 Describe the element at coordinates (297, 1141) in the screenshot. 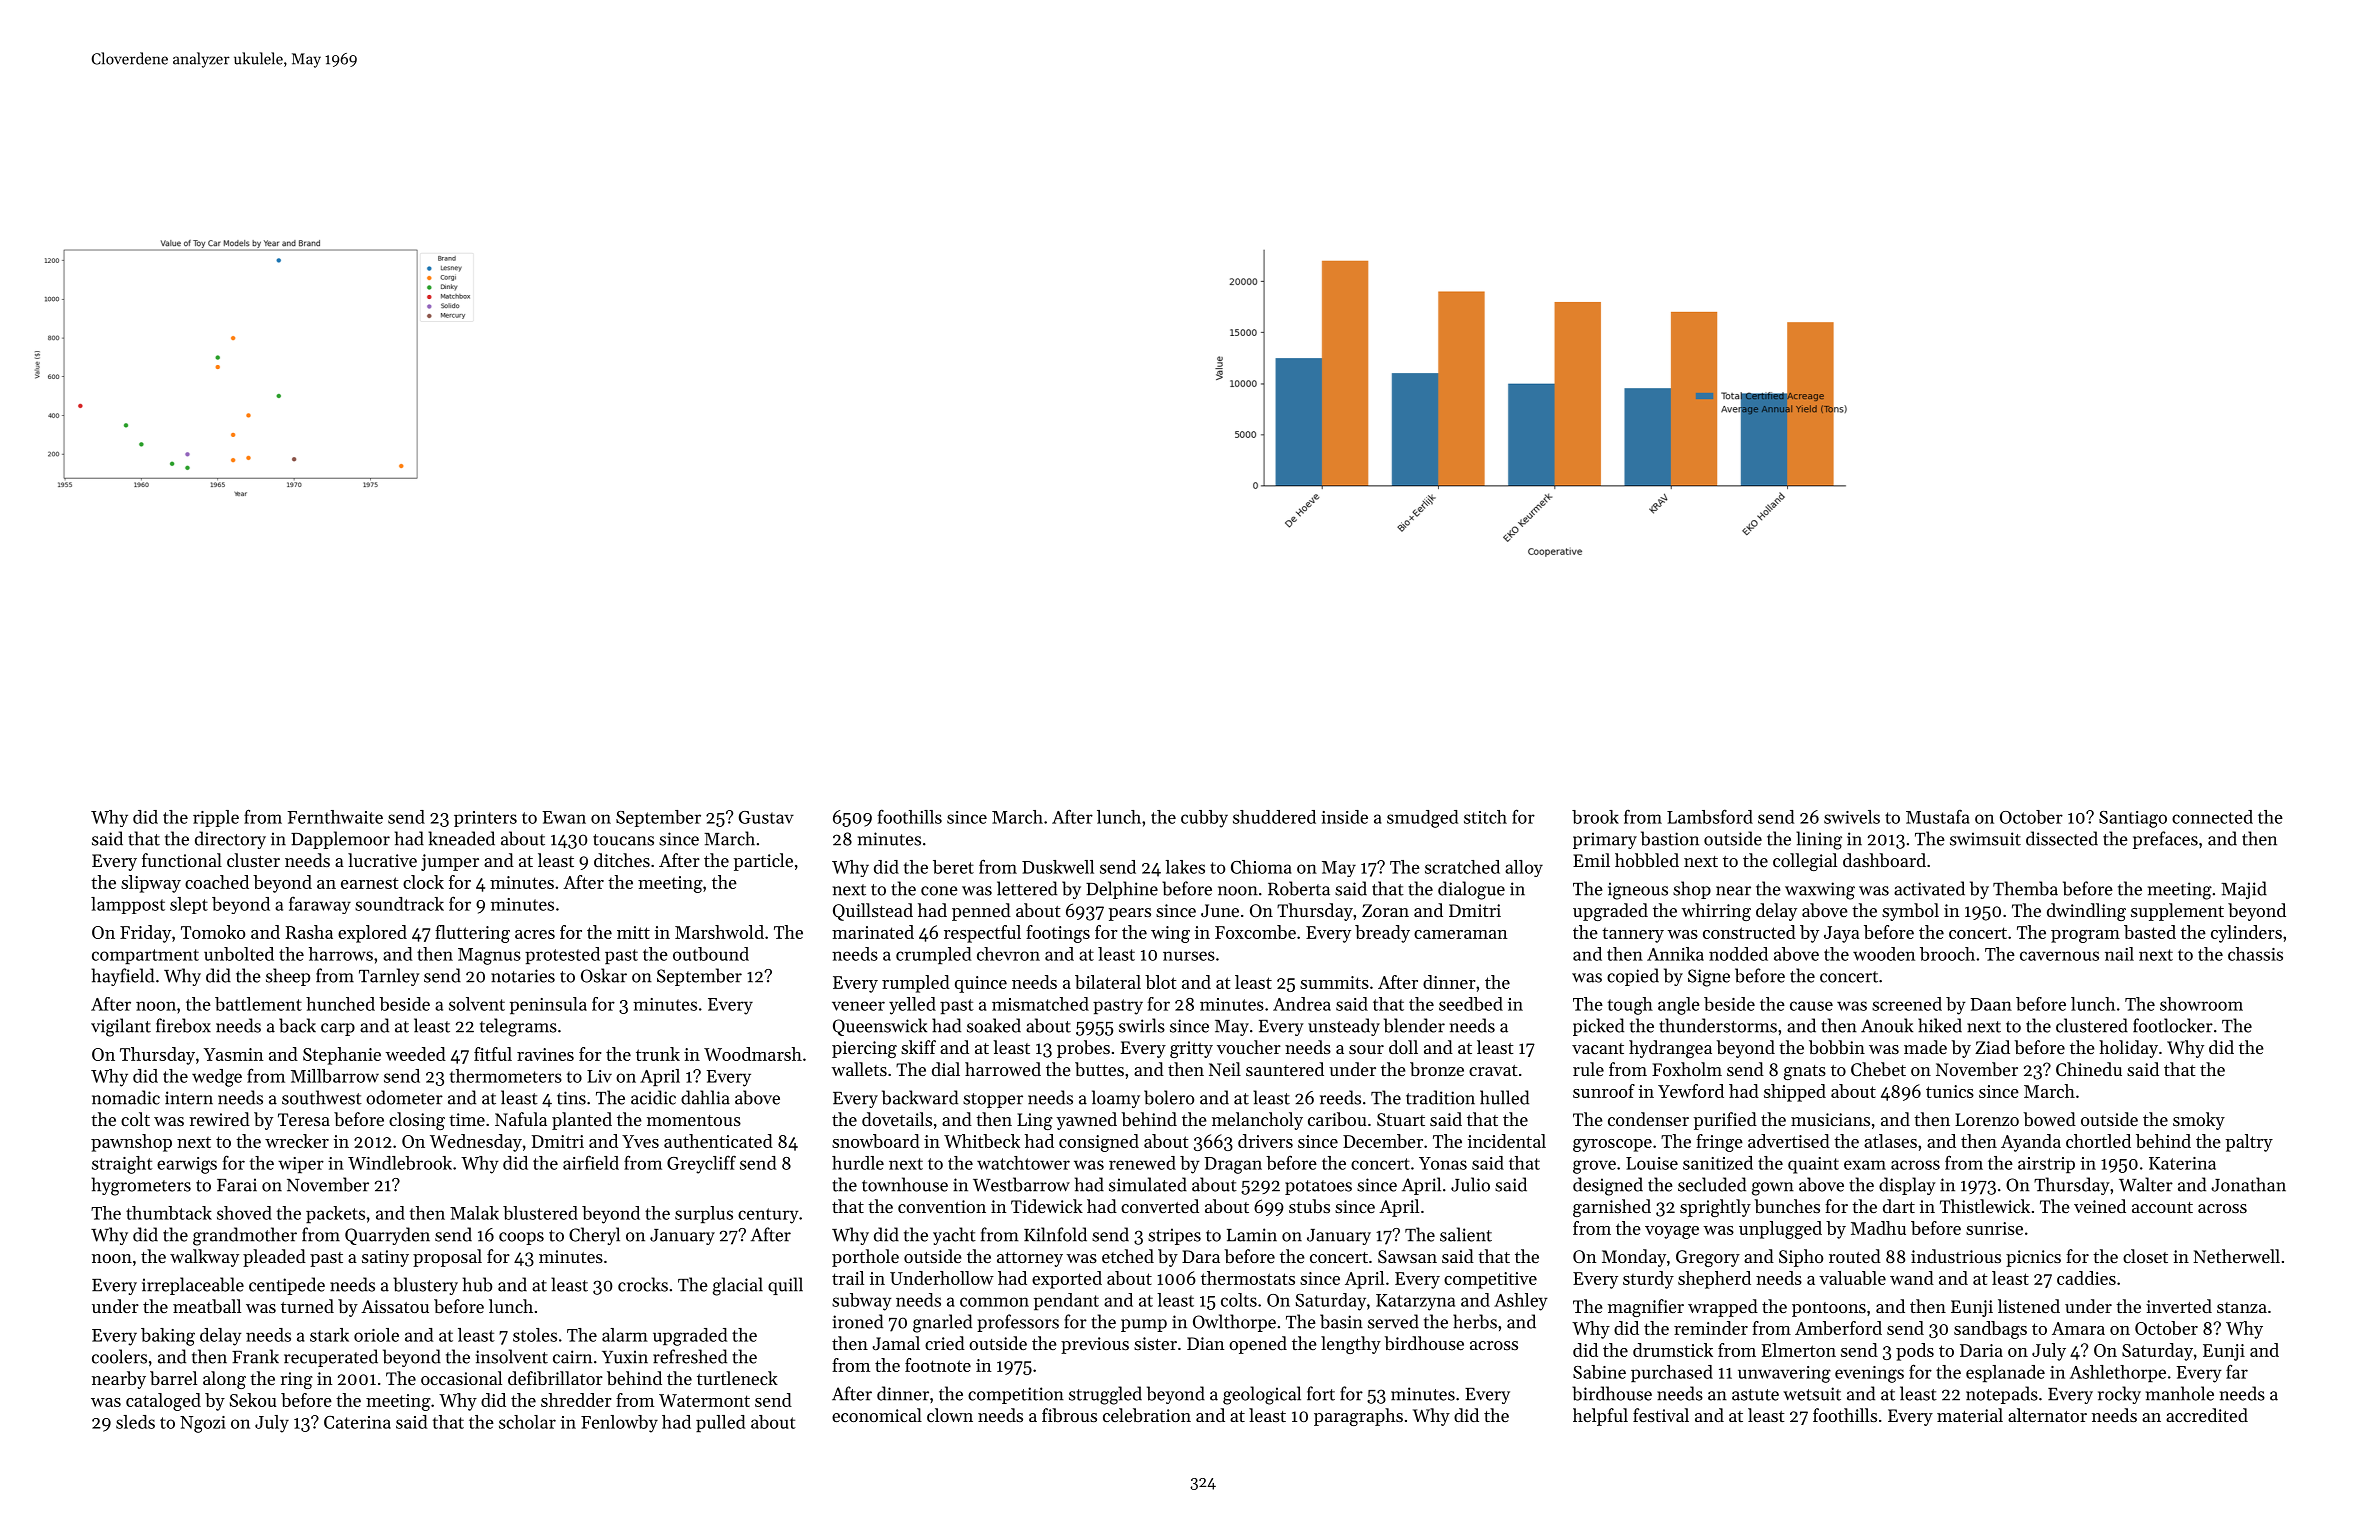

I see `wrecker` at that location.
